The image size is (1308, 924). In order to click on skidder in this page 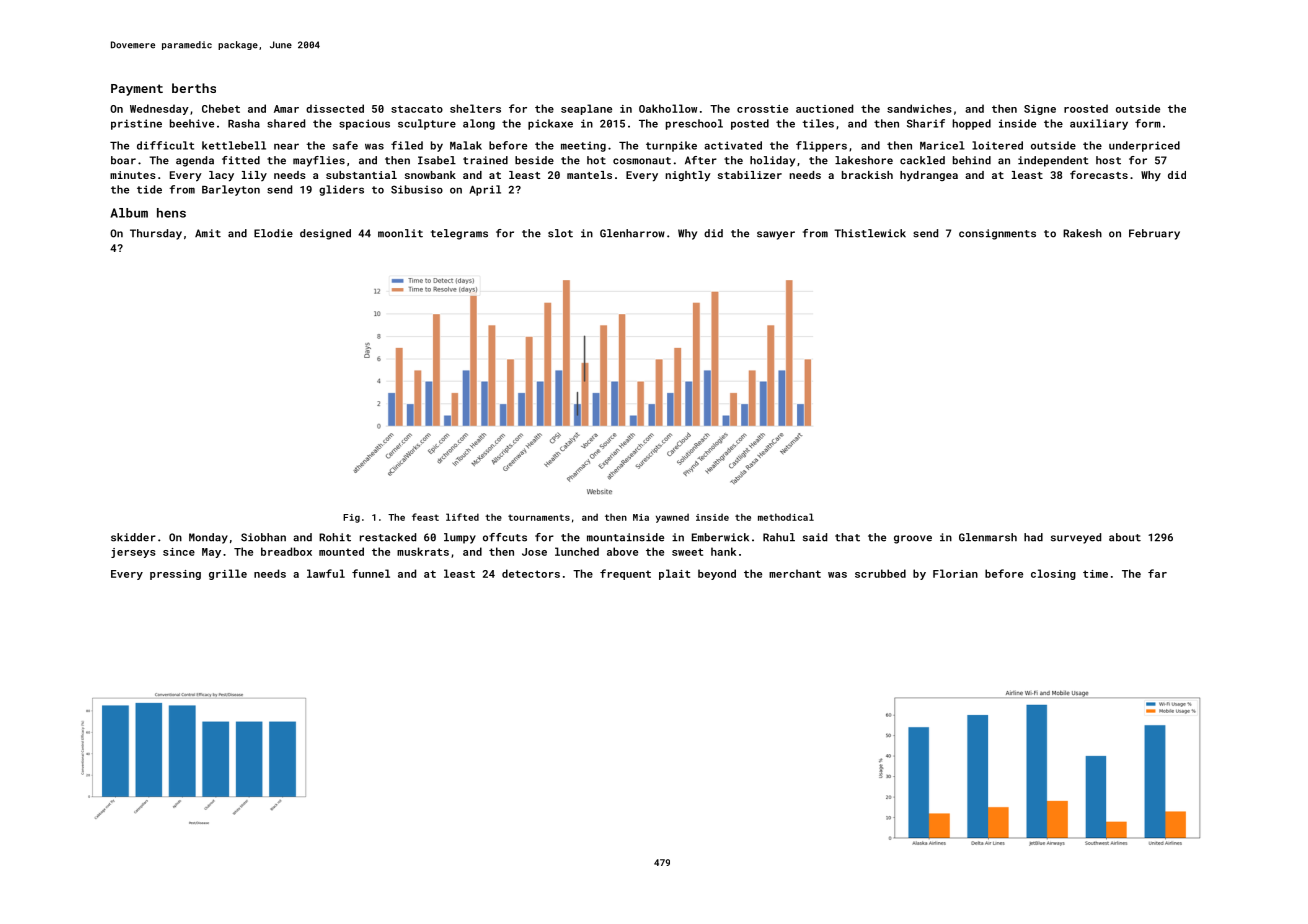, I will do `click(133, 537)`.
